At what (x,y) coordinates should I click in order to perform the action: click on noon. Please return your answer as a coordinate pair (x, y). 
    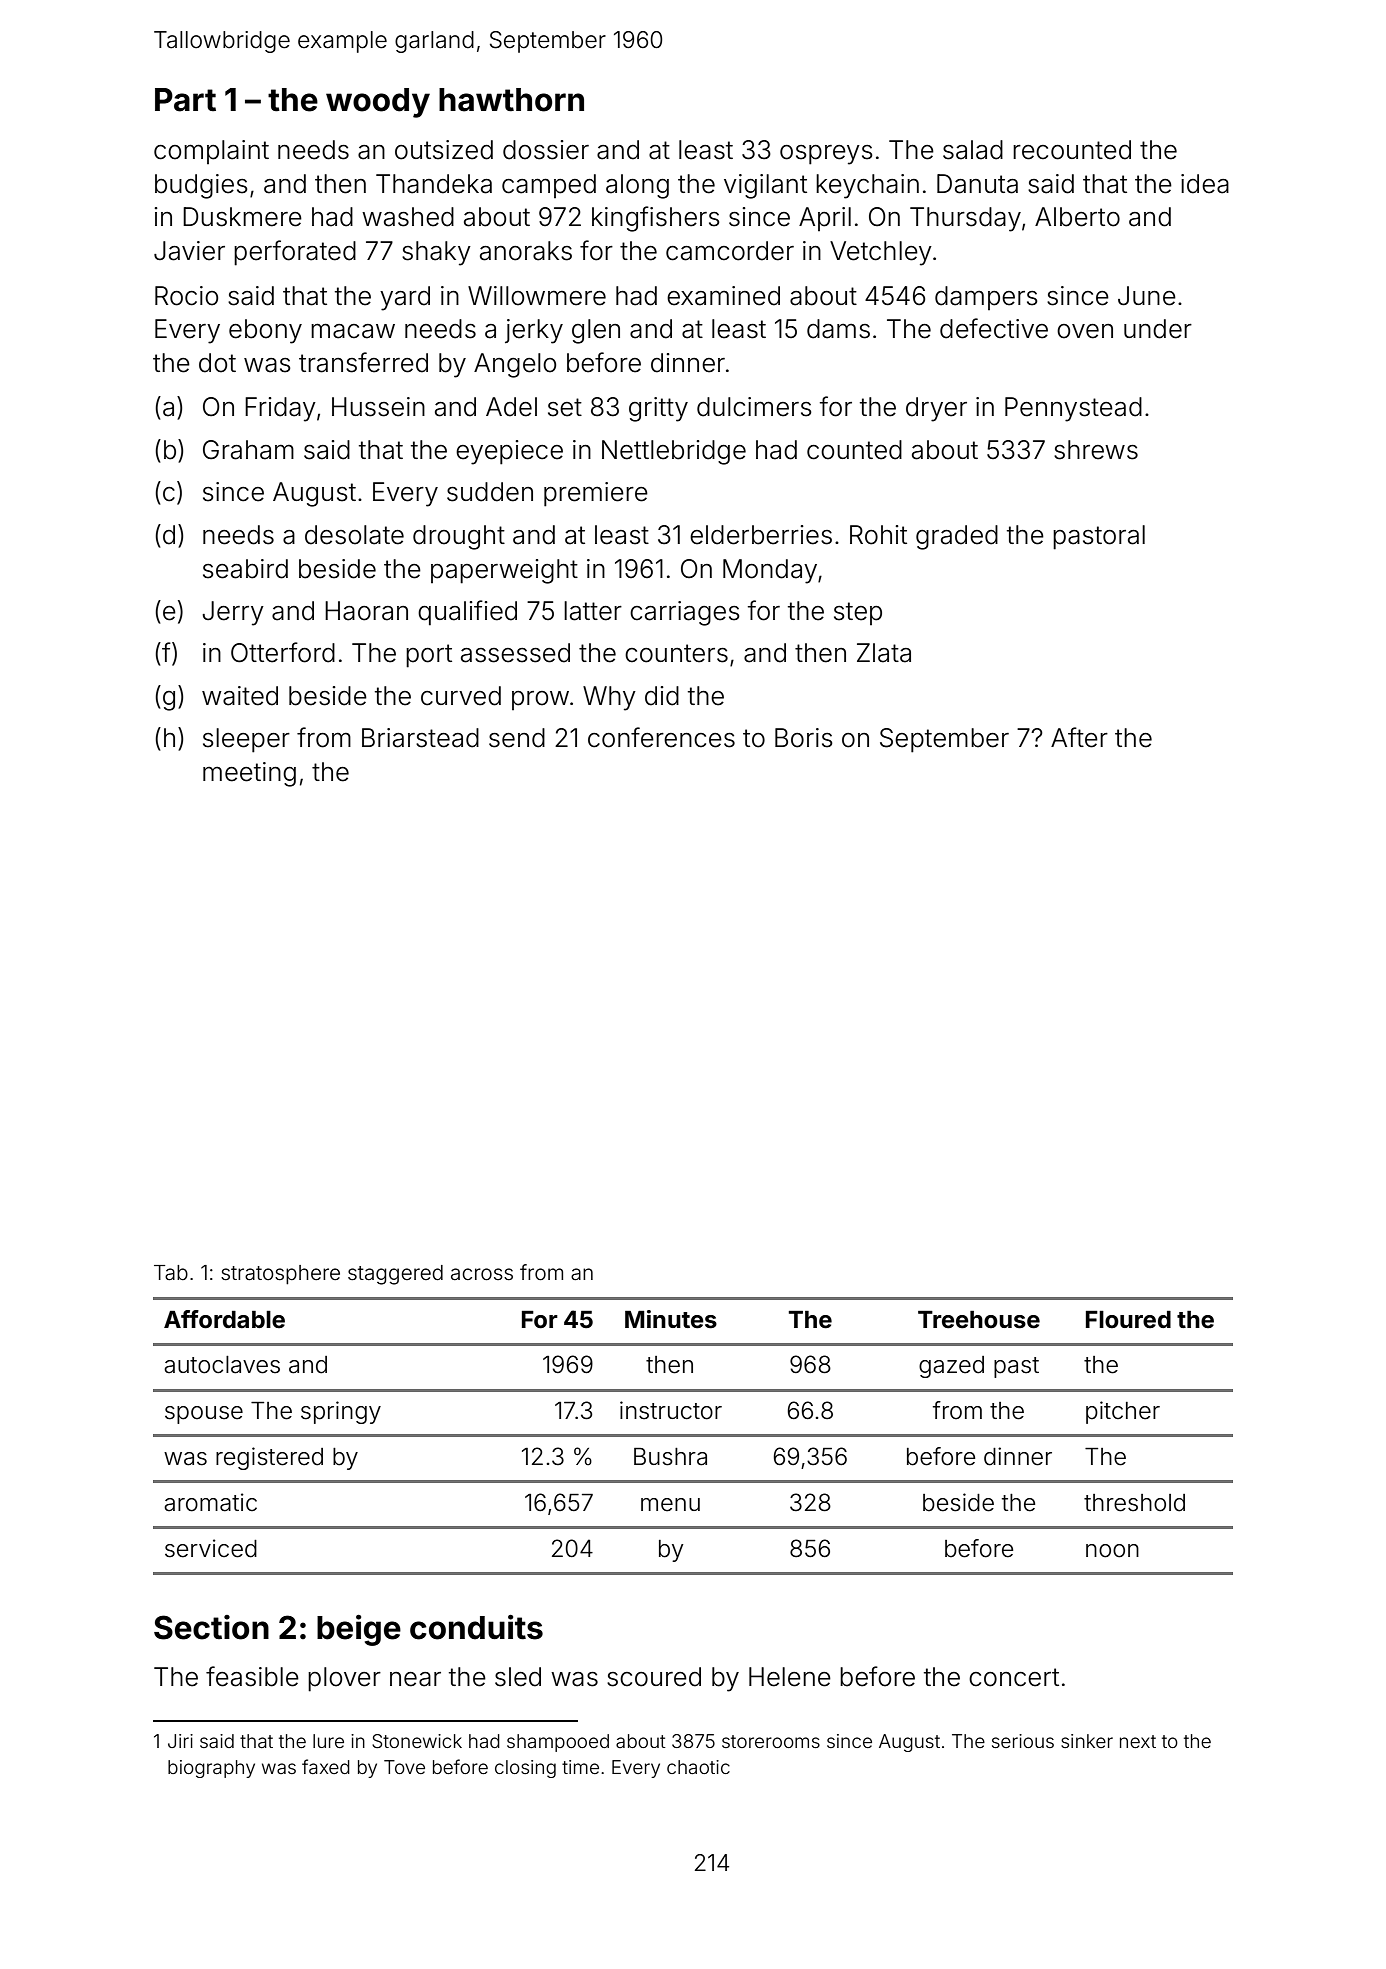
    Looking at the image, I should click on (1112, 1551).
